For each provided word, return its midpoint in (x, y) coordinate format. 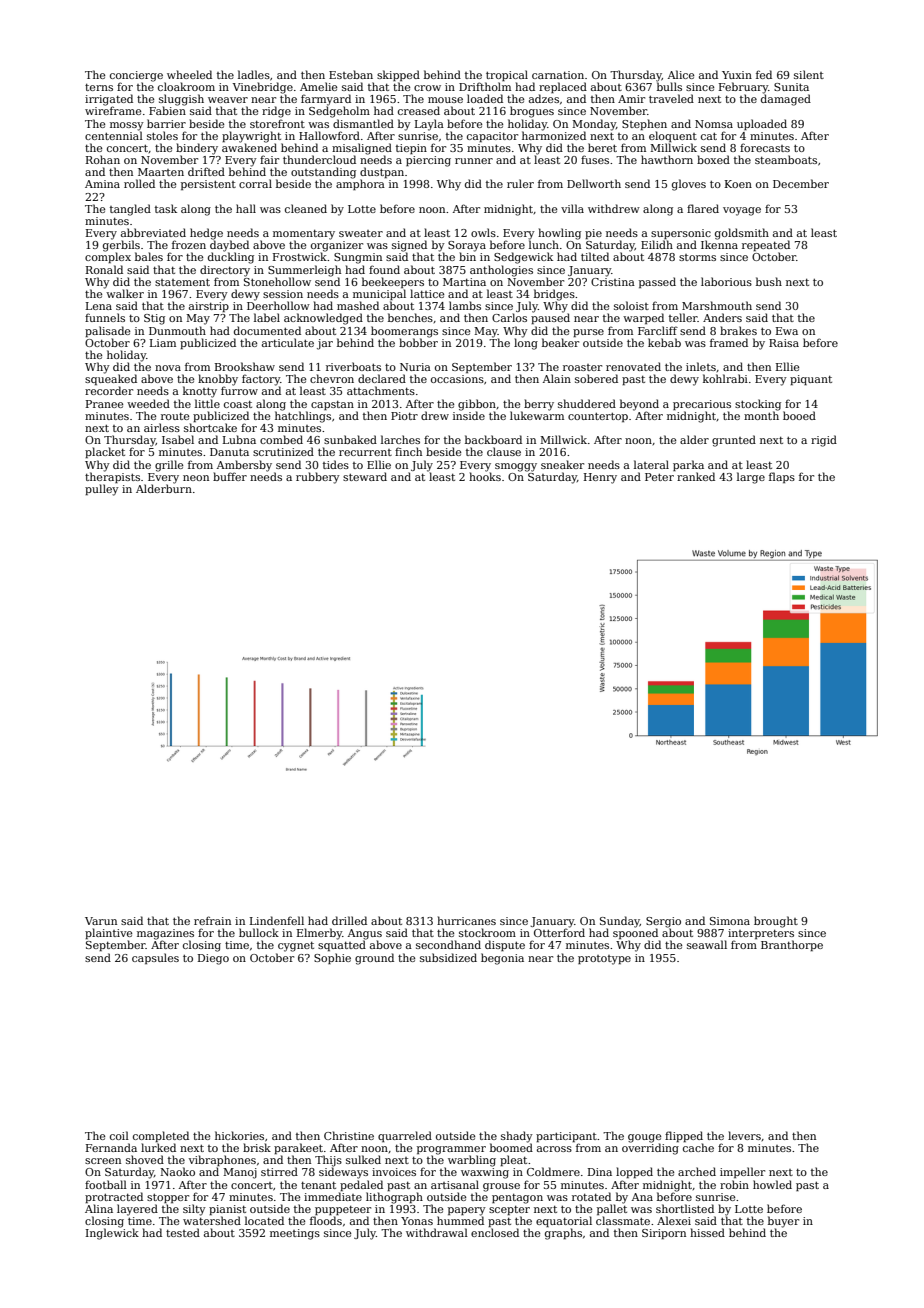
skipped (398, 75)
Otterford (559, 932)
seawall (707, 944)
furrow (239, 390)
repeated (766, 245)
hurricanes (466, 920)
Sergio (663, 922)
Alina (99, 1208)
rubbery (318, 478)
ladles (254, 74)
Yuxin (737, 75)
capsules (155, 958)
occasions (457, 379)
